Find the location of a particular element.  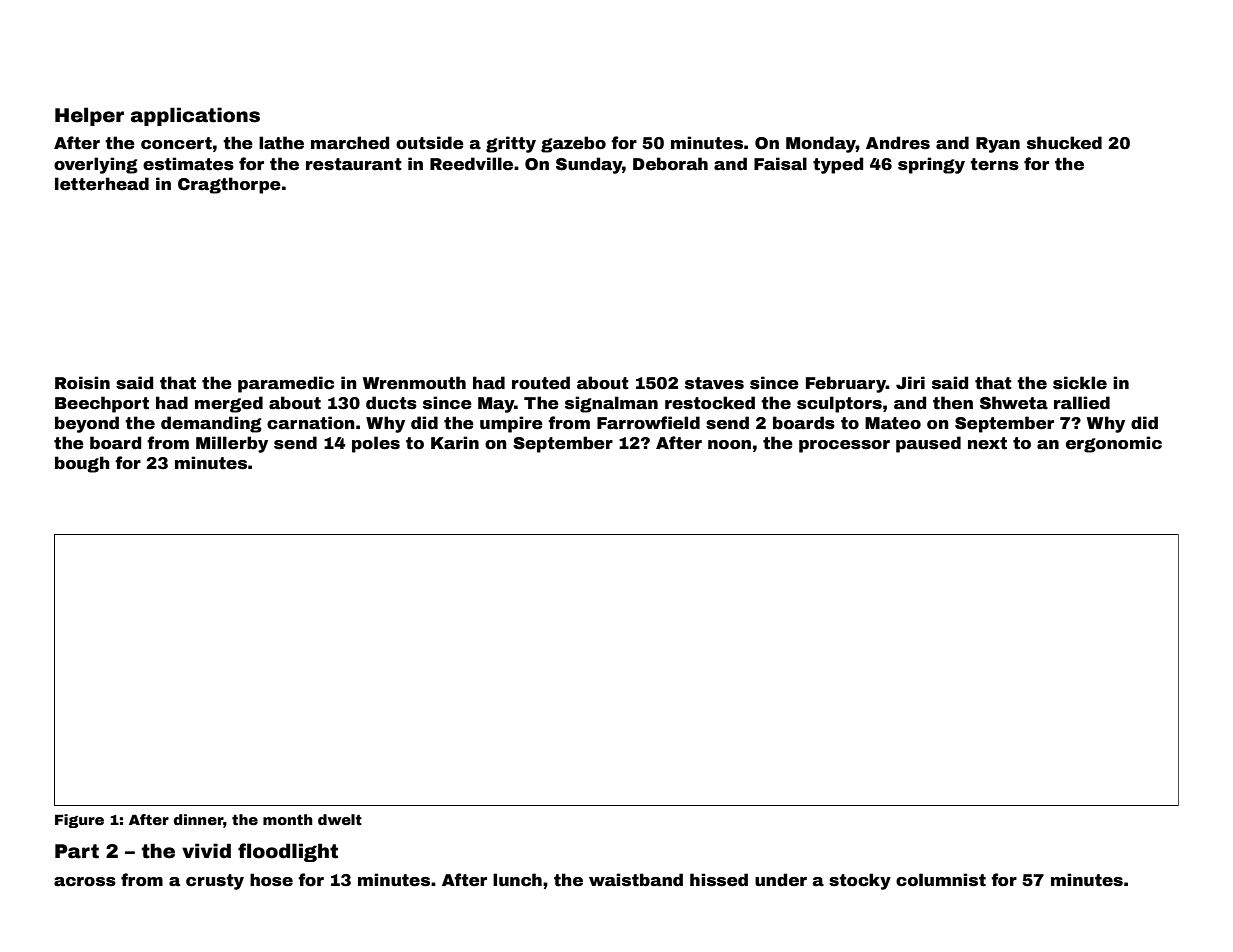

hissed is located at coordinates (719, 880).
